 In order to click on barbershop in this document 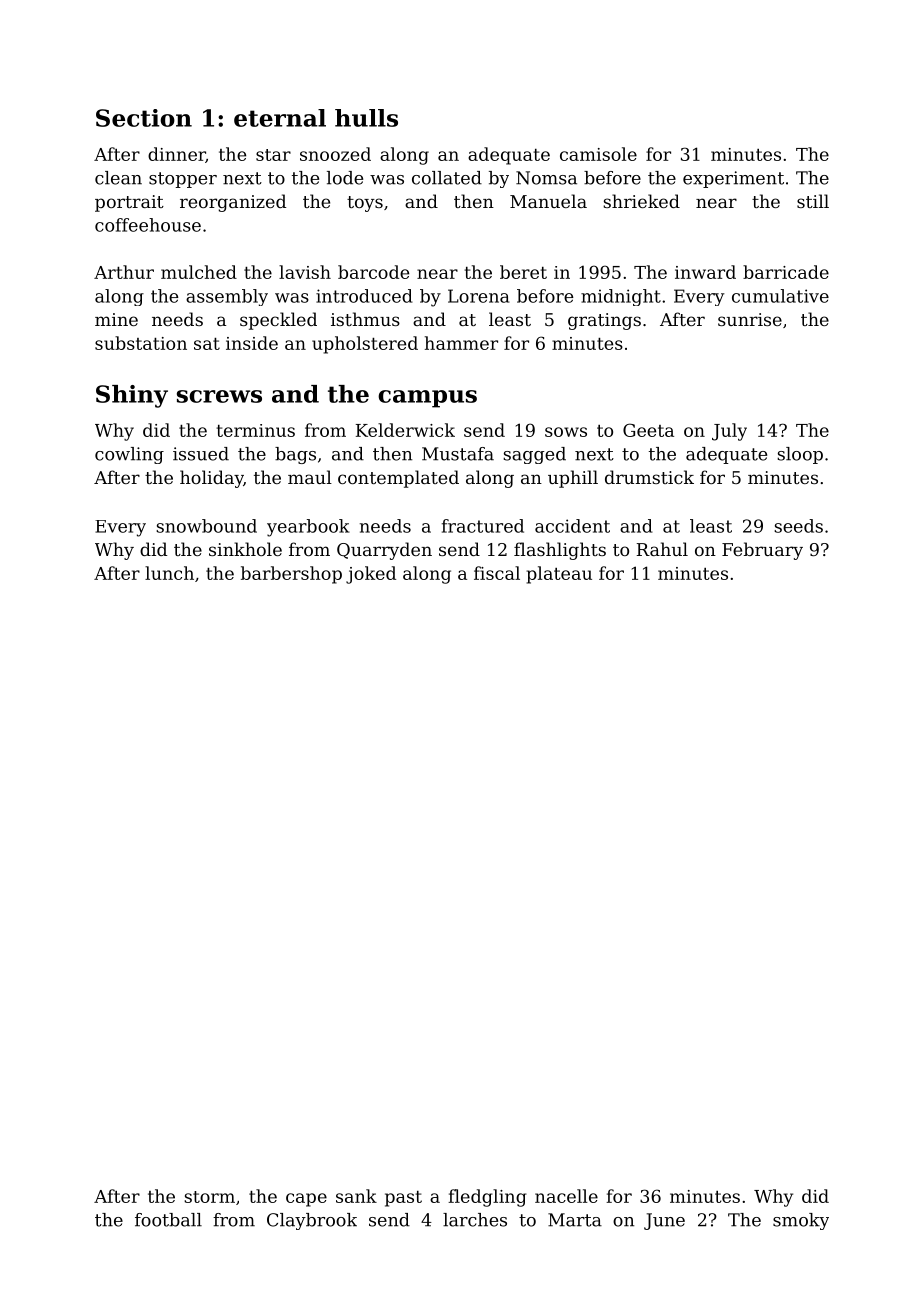, I will do `click(291, 575)`.
